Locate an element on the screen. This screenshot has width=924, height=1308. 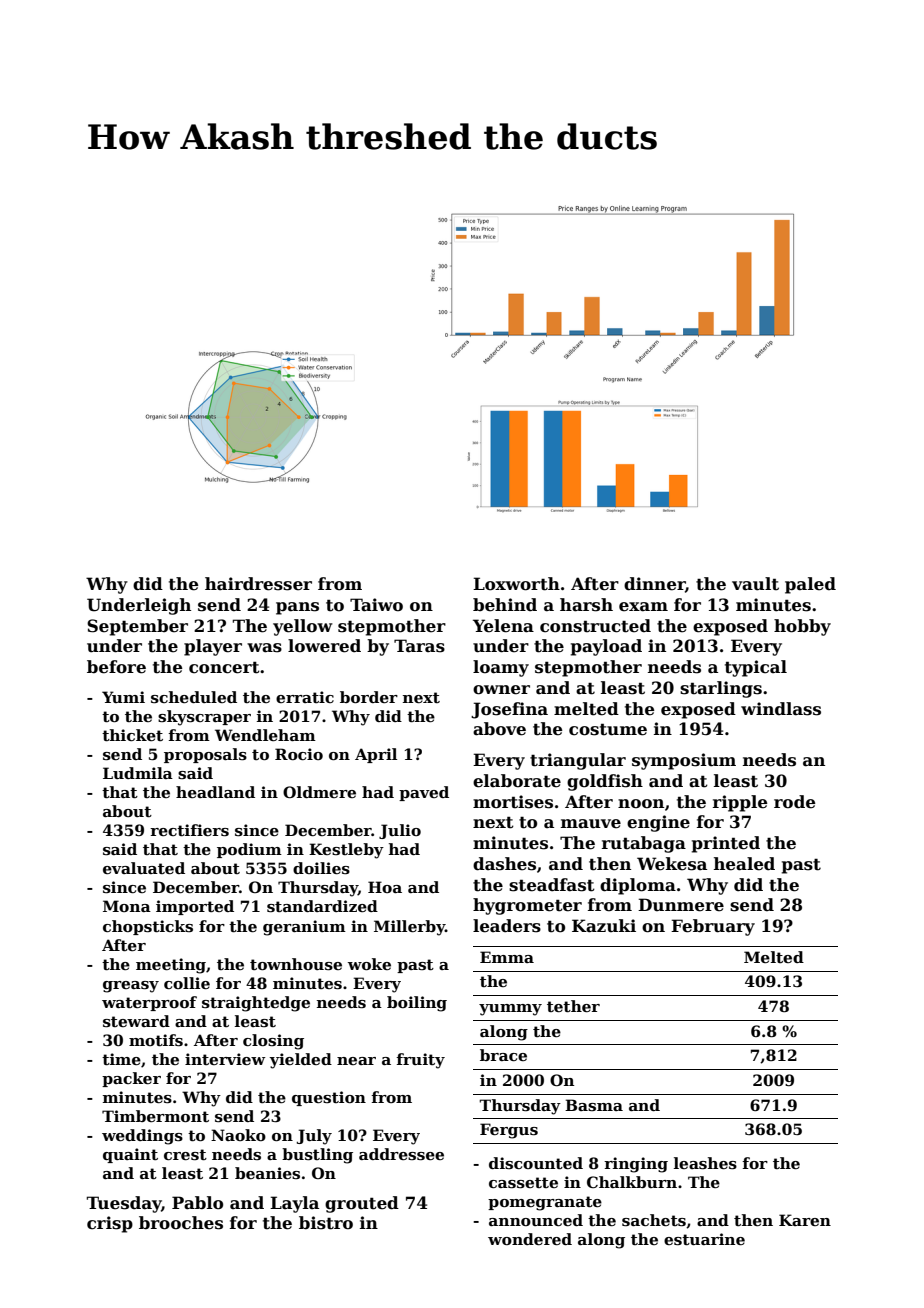
tether is located at coordinates (573, 1006).
